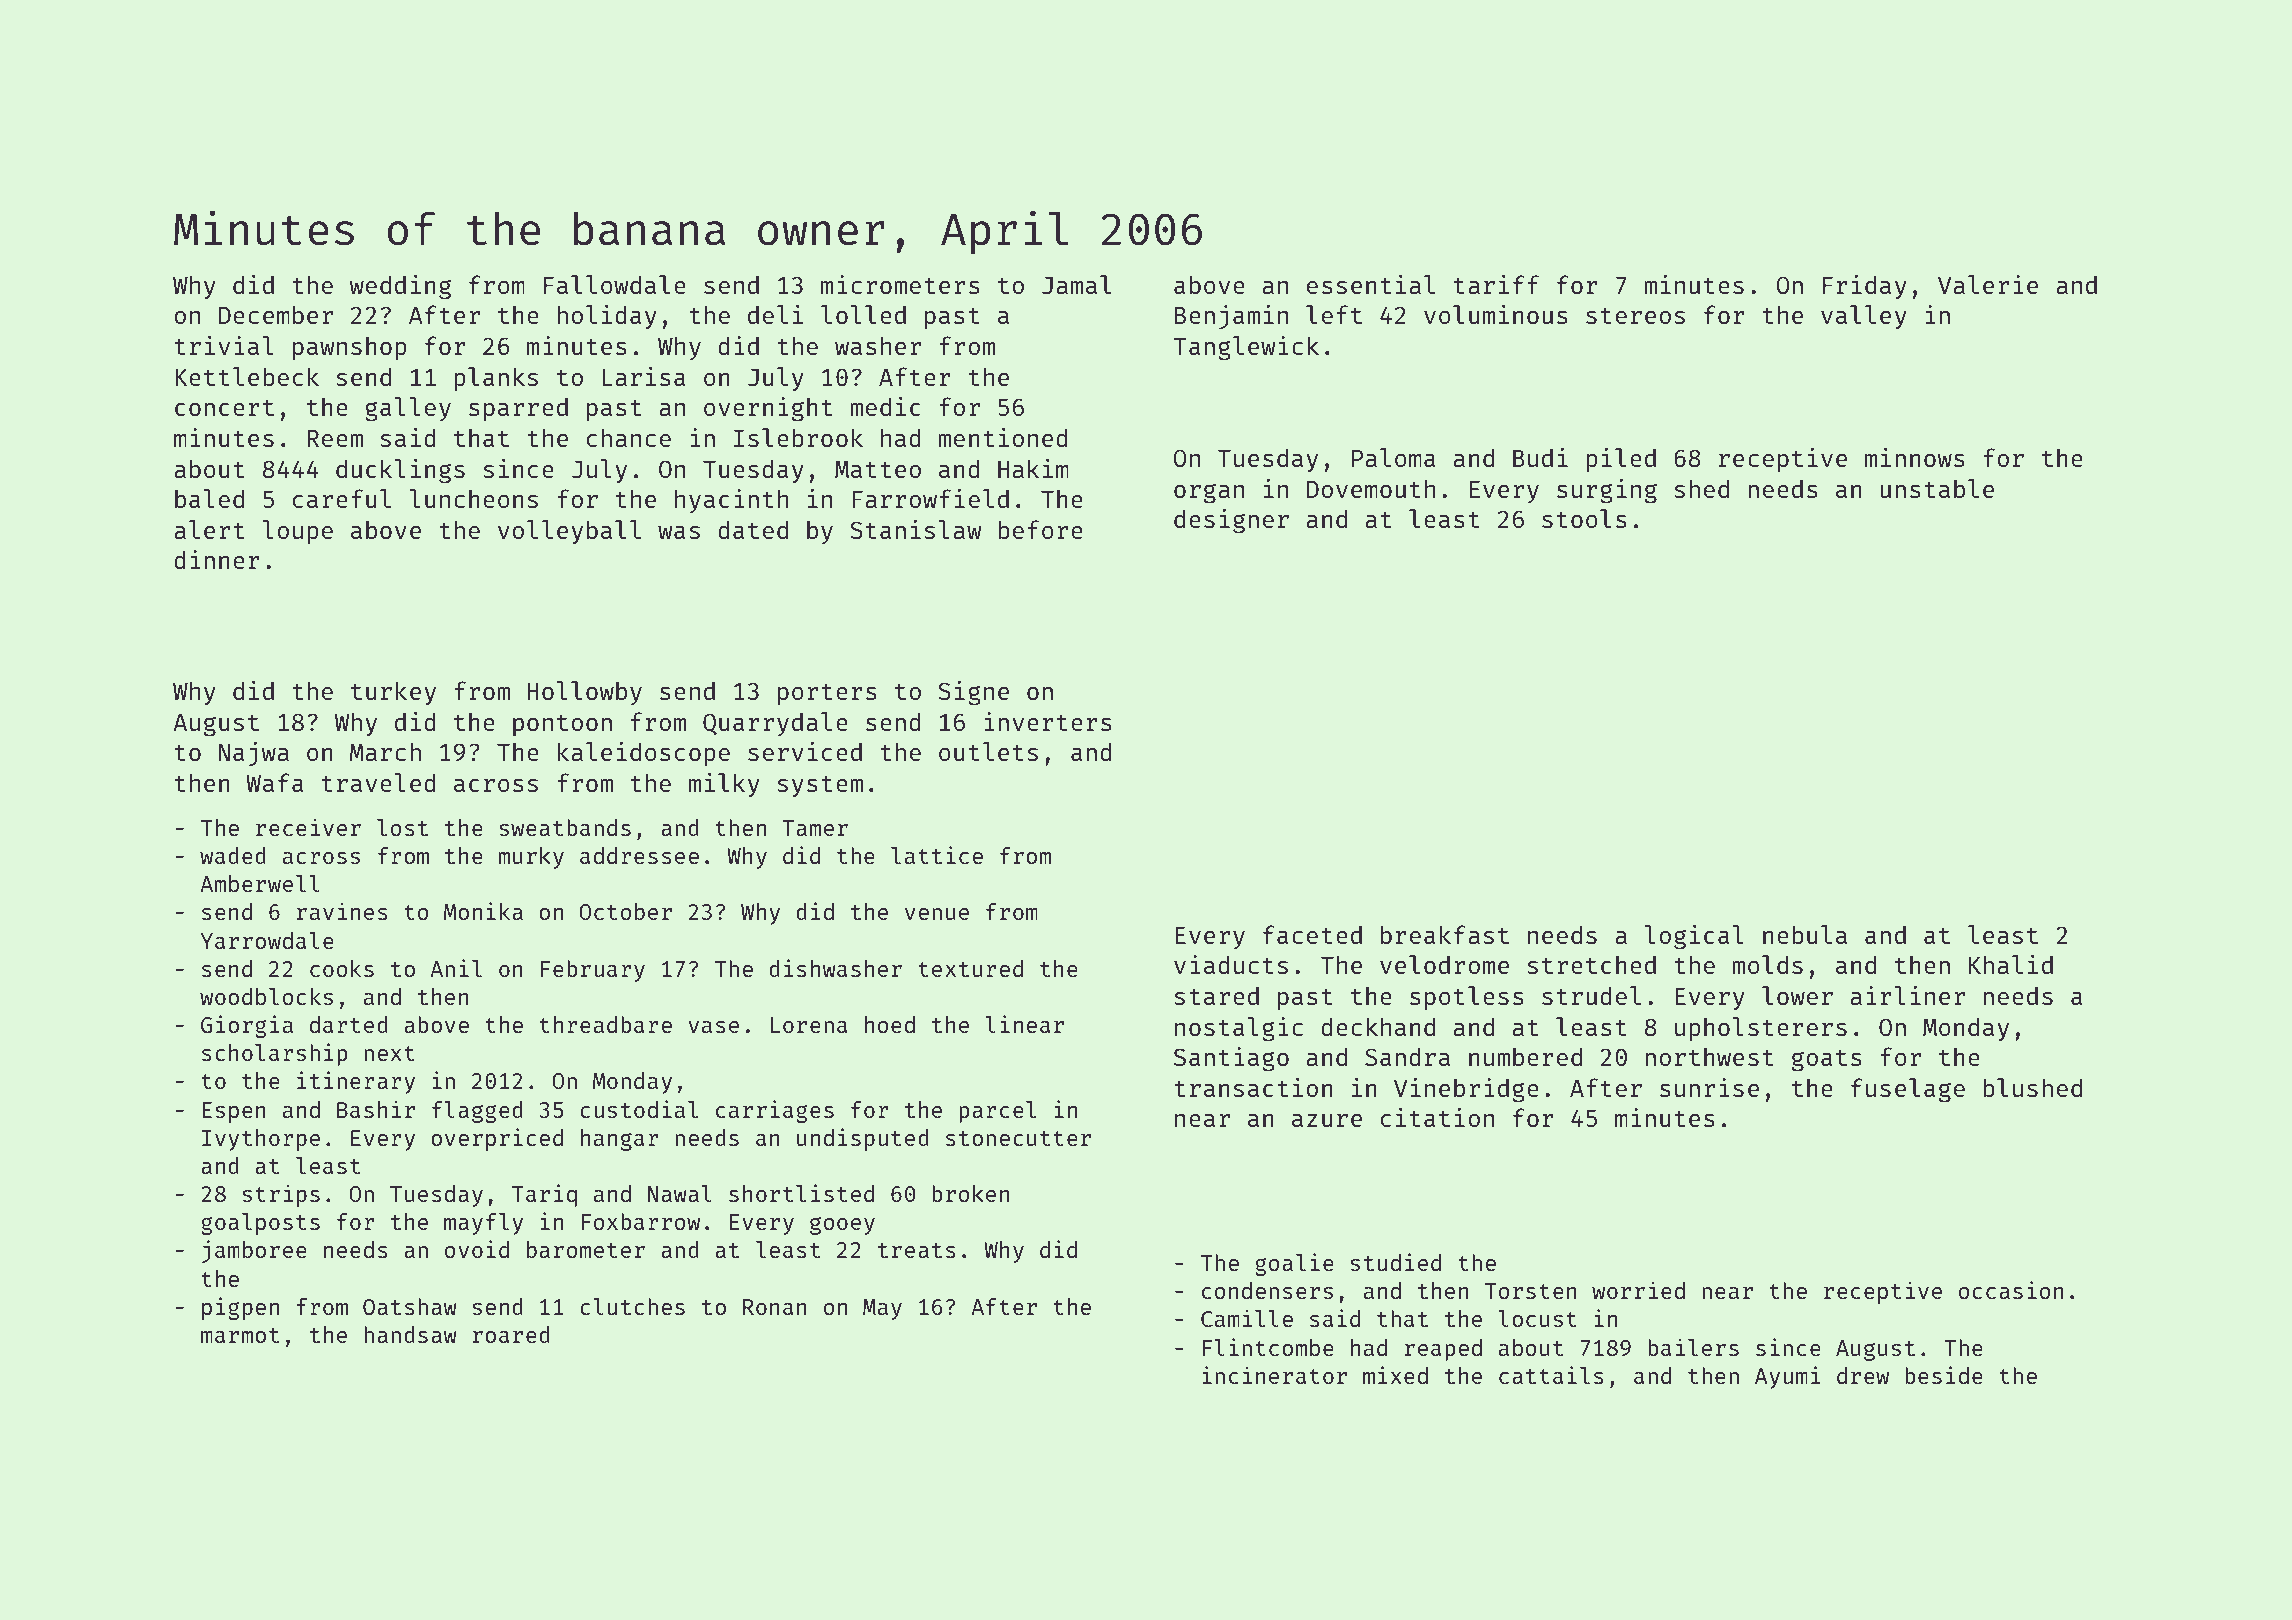  I want to click on goalposts, so click(260, 1224).
